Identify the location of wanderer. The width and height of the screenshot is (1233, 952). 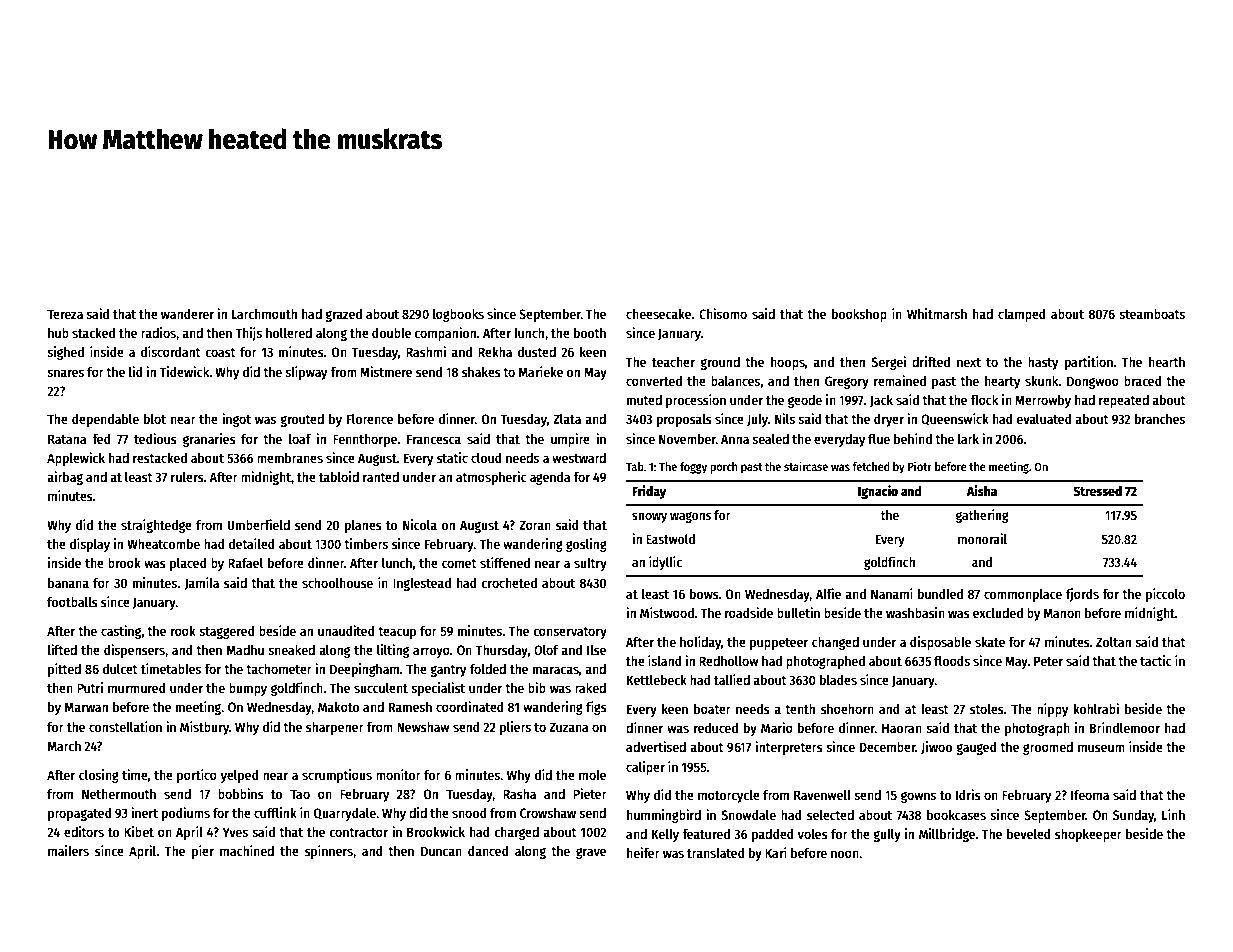
(187, 314).
